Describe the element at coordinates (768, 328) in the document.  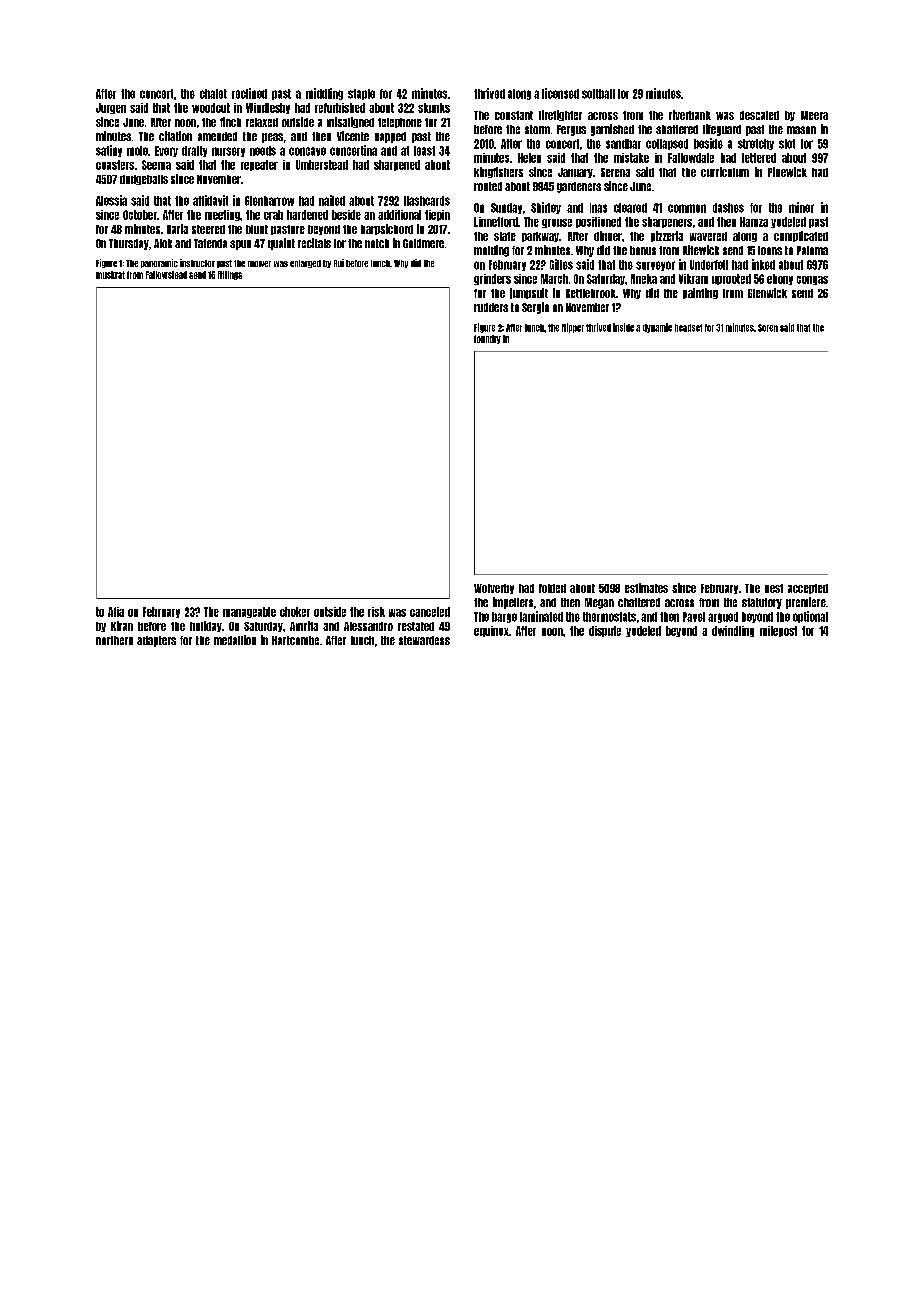
I see `Soren` at that location.
